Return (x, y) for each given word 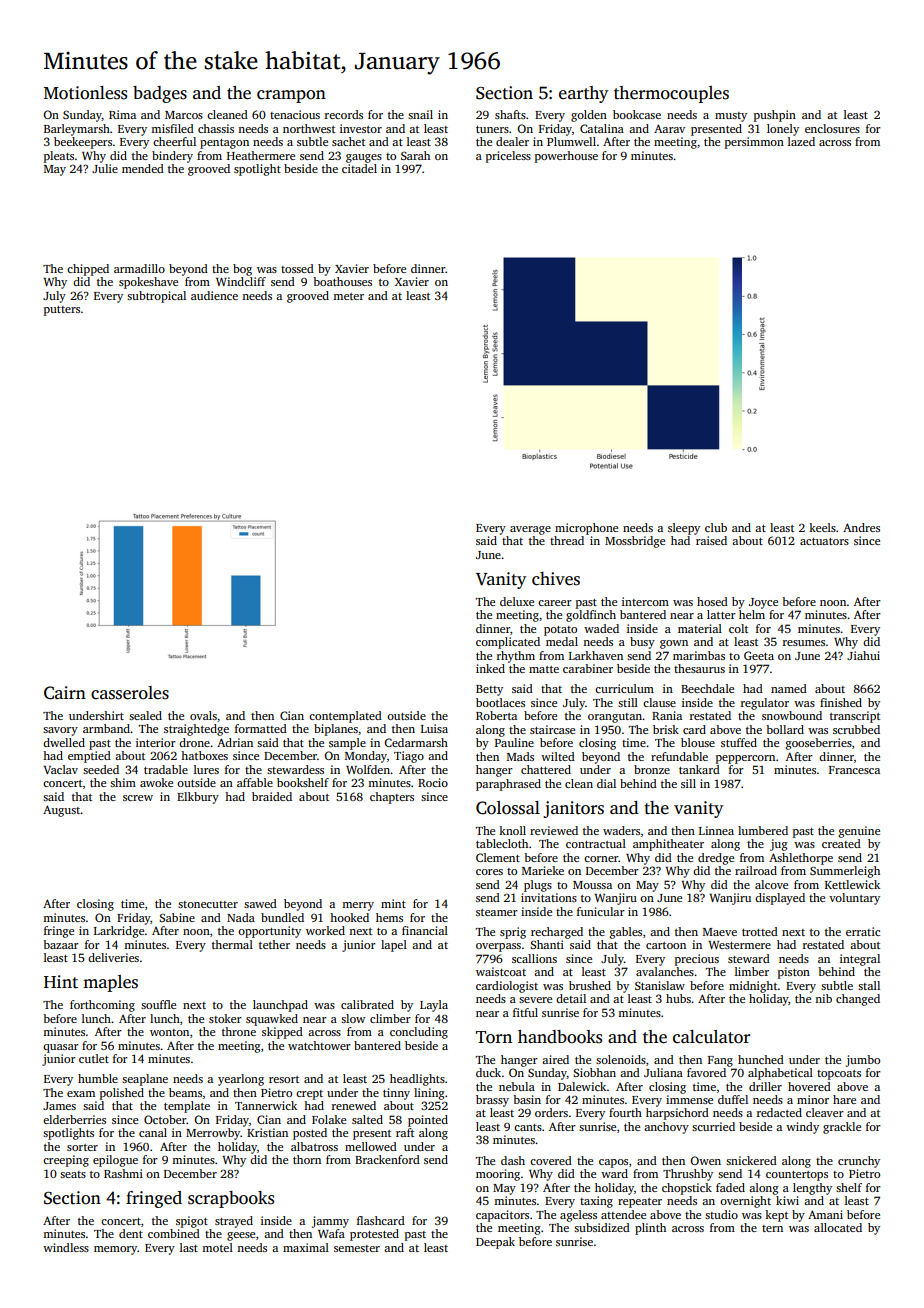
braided (272, 796)
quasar (61, 1048)
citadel (359, 168)
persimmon (754, 143)
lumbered (763, 830)
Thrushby (688, 1175)
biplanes (336, 730)
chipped (88, 270)
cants (528, 1127)
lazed (801, 141)
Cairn (65, 693)
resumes (804, 643)
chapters (392, 798)
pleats (59, 157)
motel (217, 1247)
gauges (364, 158)
